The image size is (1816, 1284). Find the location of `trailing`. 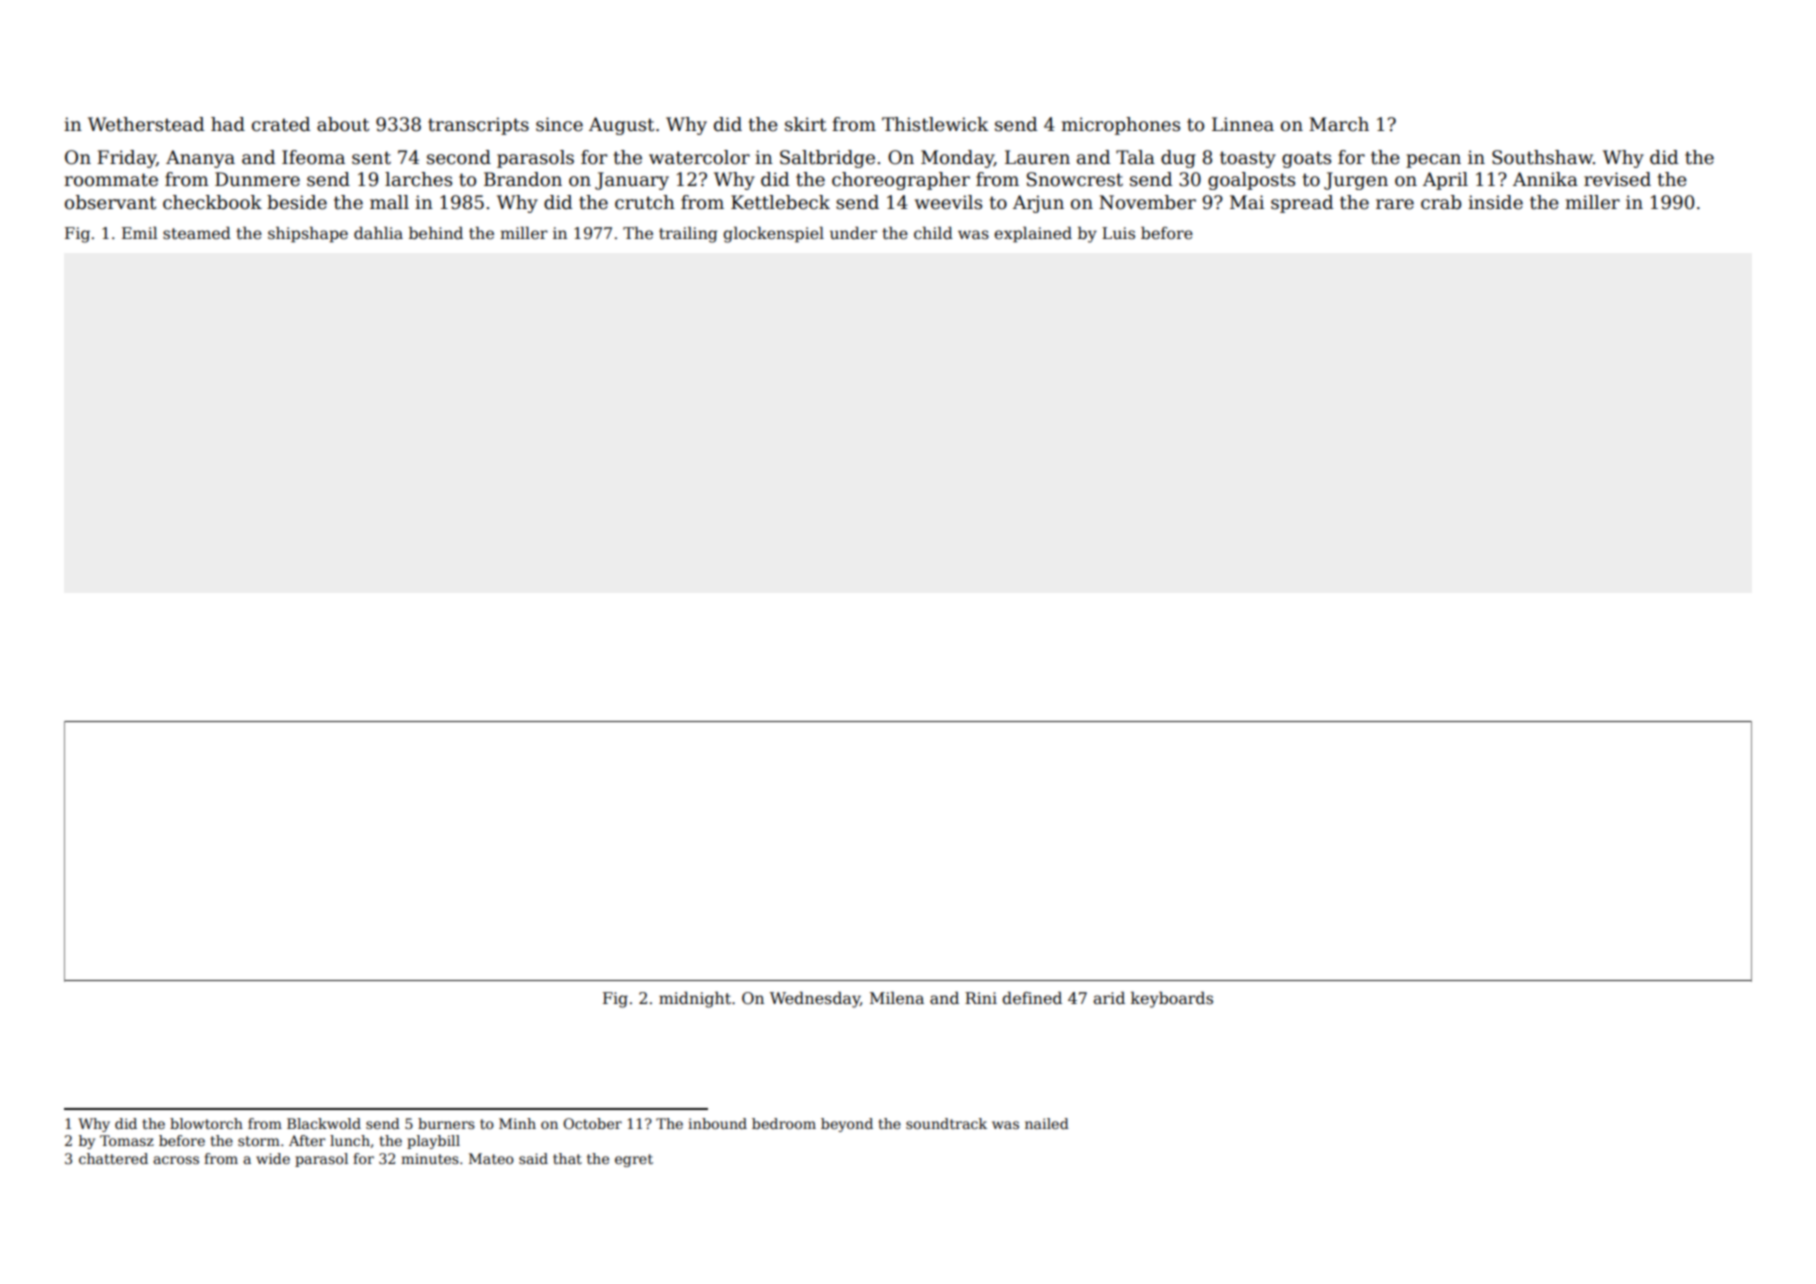

trailing is located at coordinates (688, 235).
